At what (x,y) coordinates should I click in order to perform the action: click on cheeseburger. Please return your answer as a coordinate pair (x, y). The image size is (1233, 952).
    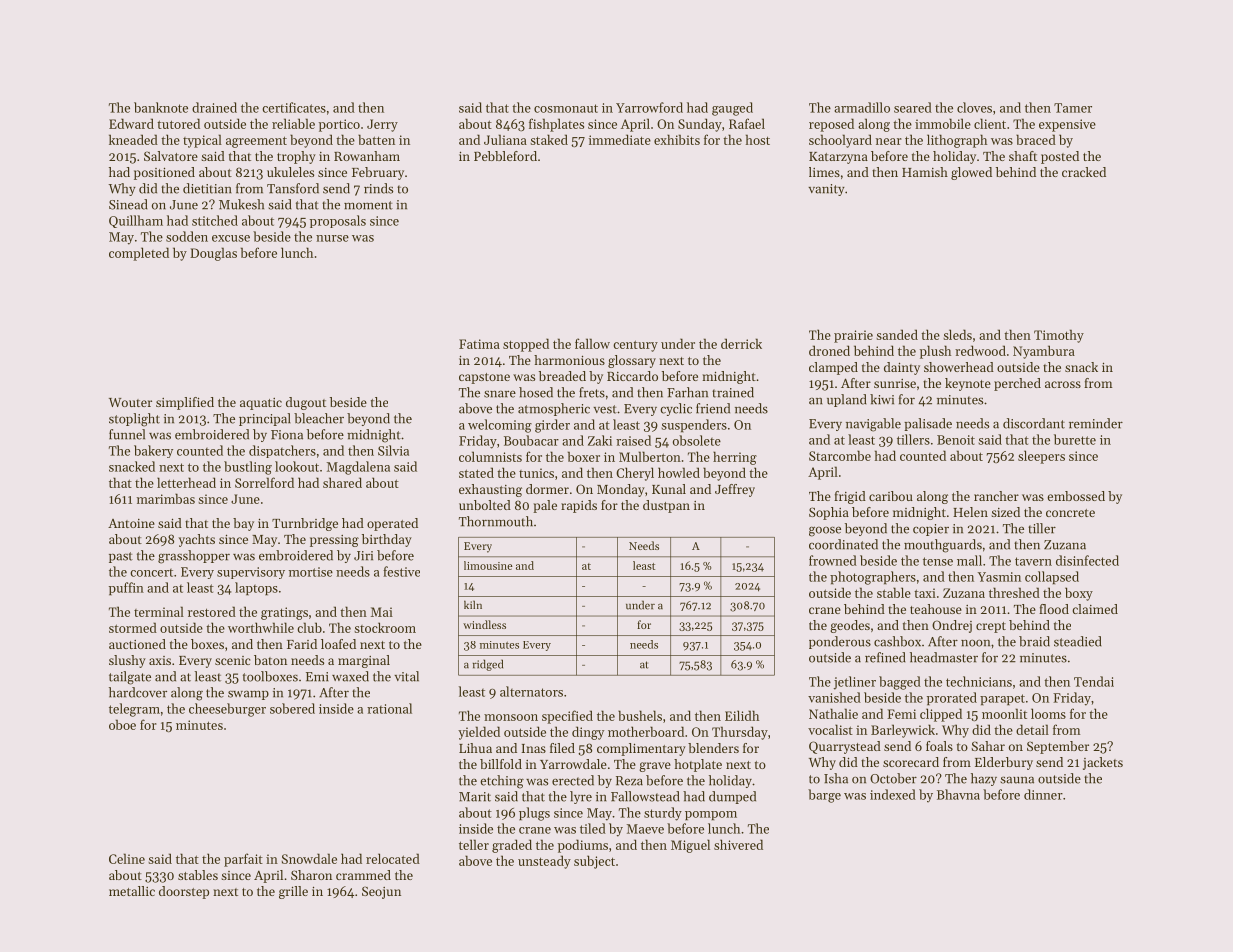
    Looking at the image, I should click on (227, 710).
